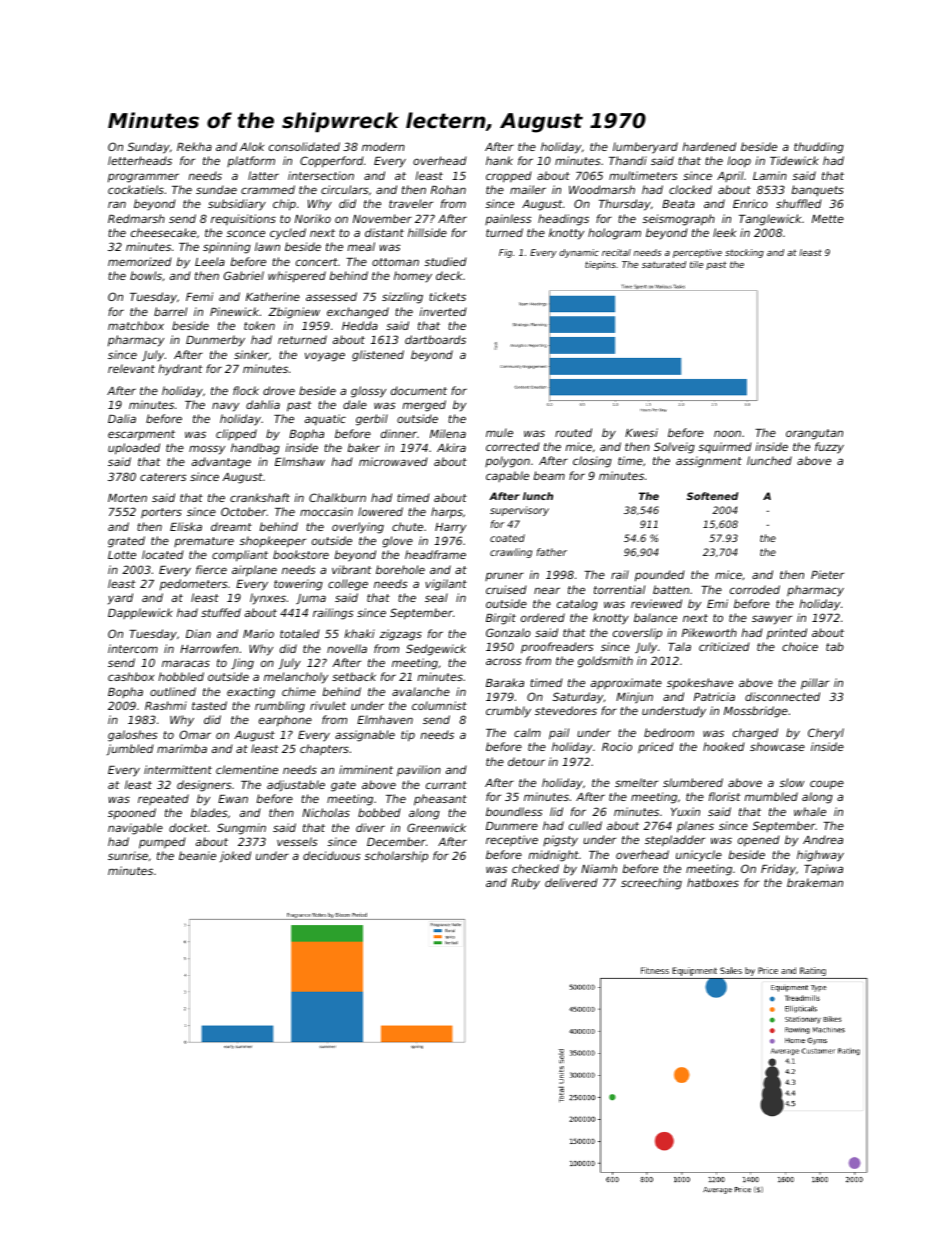  Describe the element at coordinates (260, 497) in the screenshot. I see `crankshaft` at that location.
